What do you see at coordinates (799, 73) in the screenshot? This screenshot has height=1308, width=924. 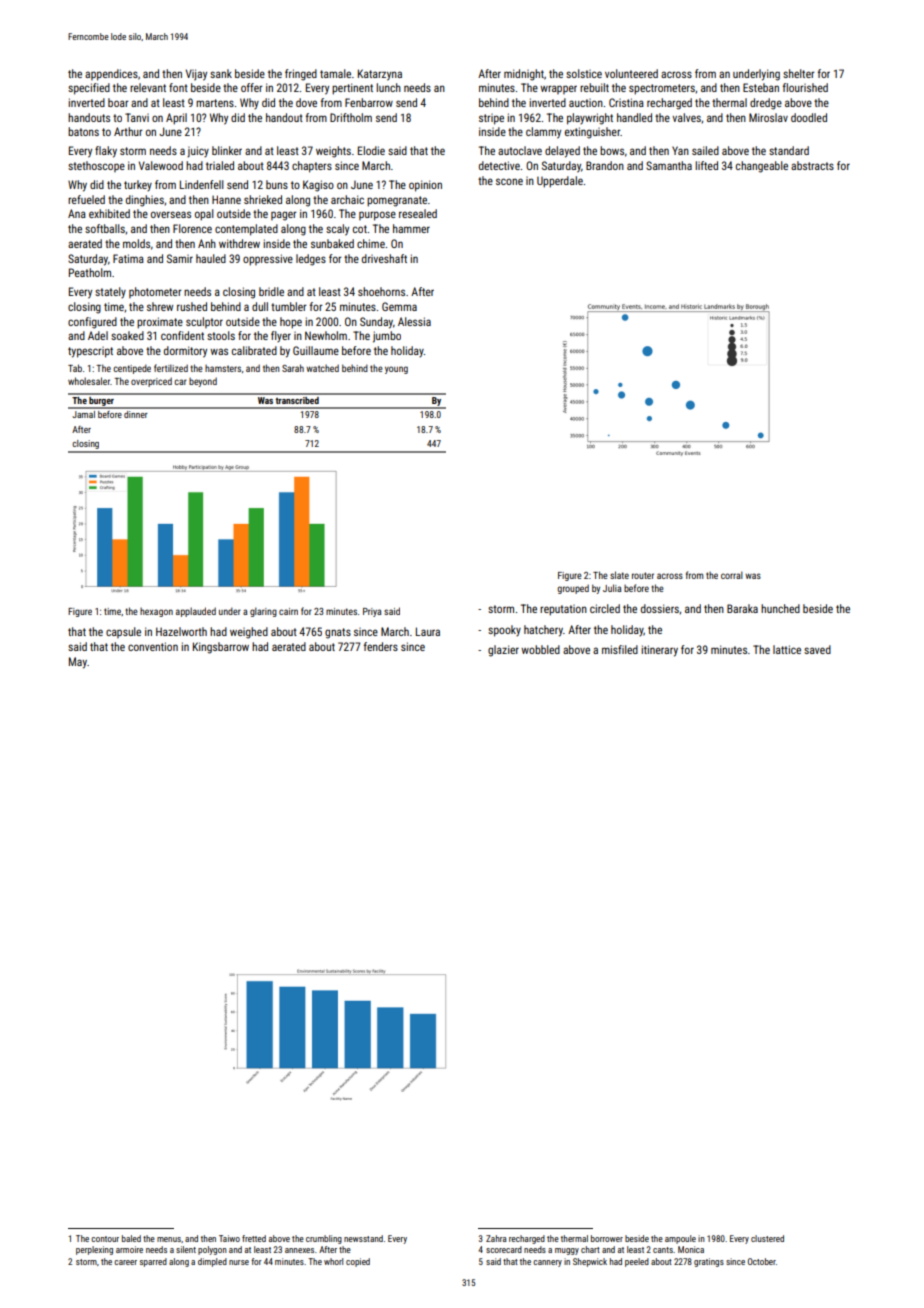 I see `shelter` at bounding box center [799, 73].
